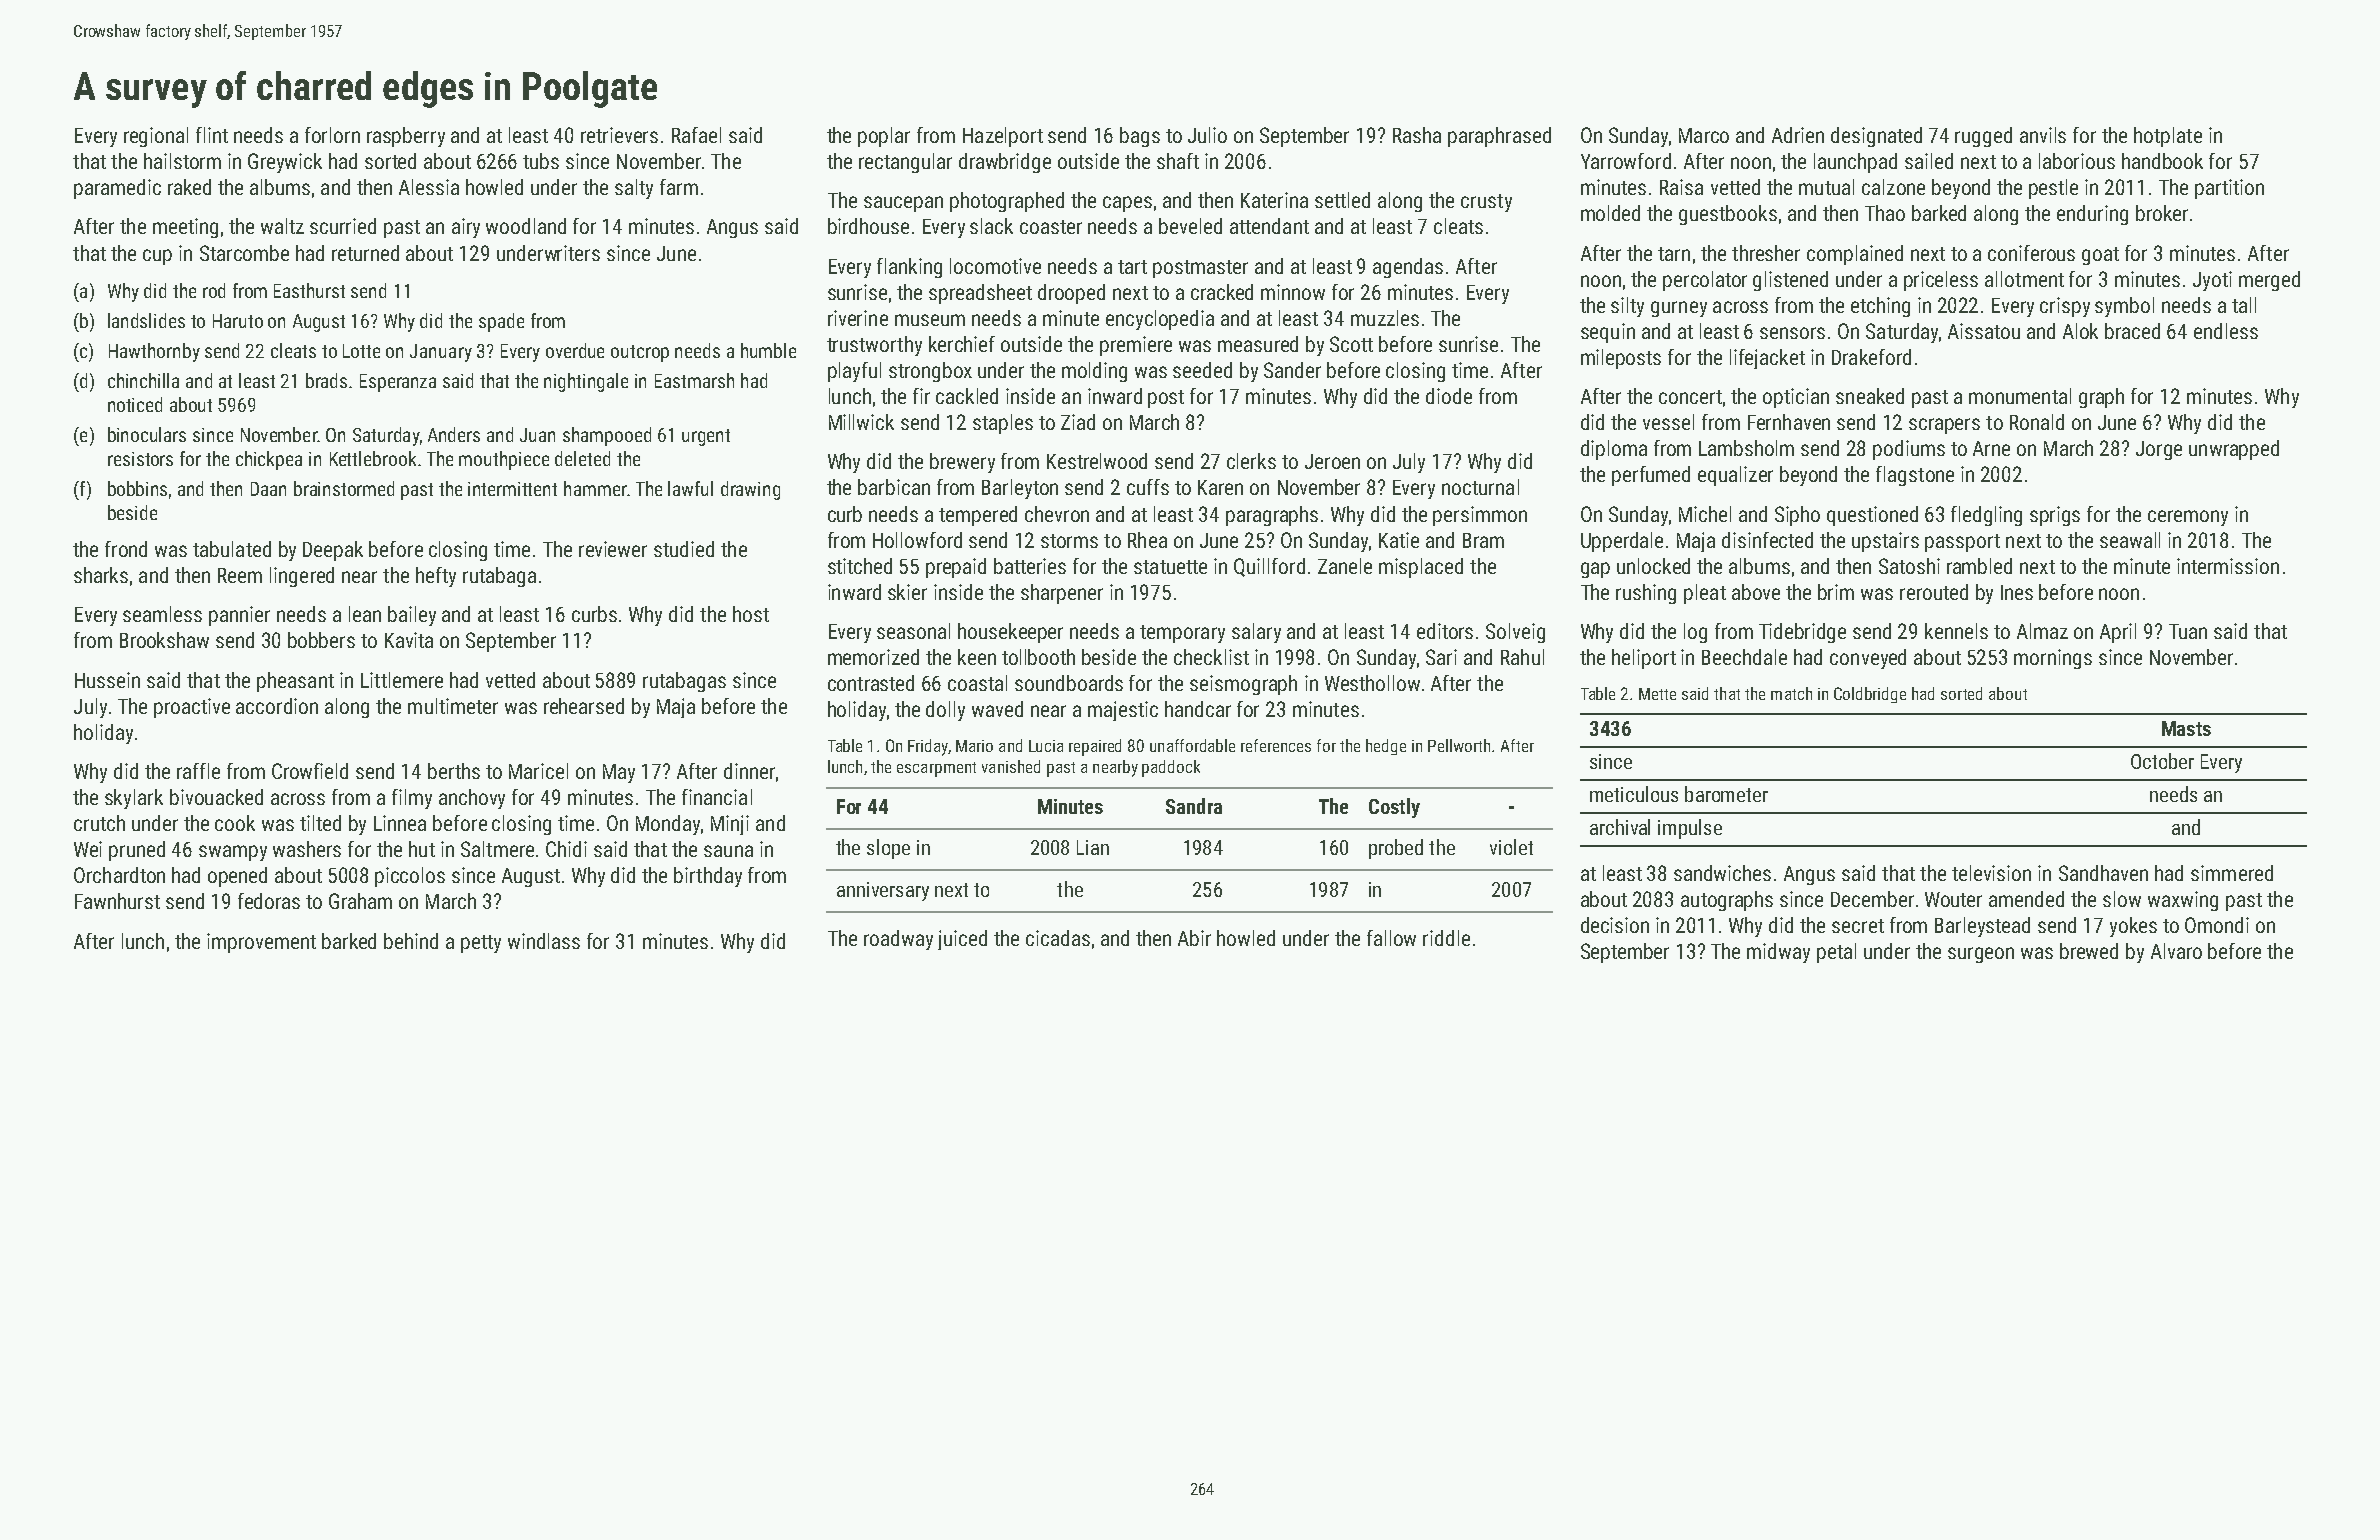  Describe the element at coordinates (2043, 135) in the screenshot. I see `anvils` at that location.
